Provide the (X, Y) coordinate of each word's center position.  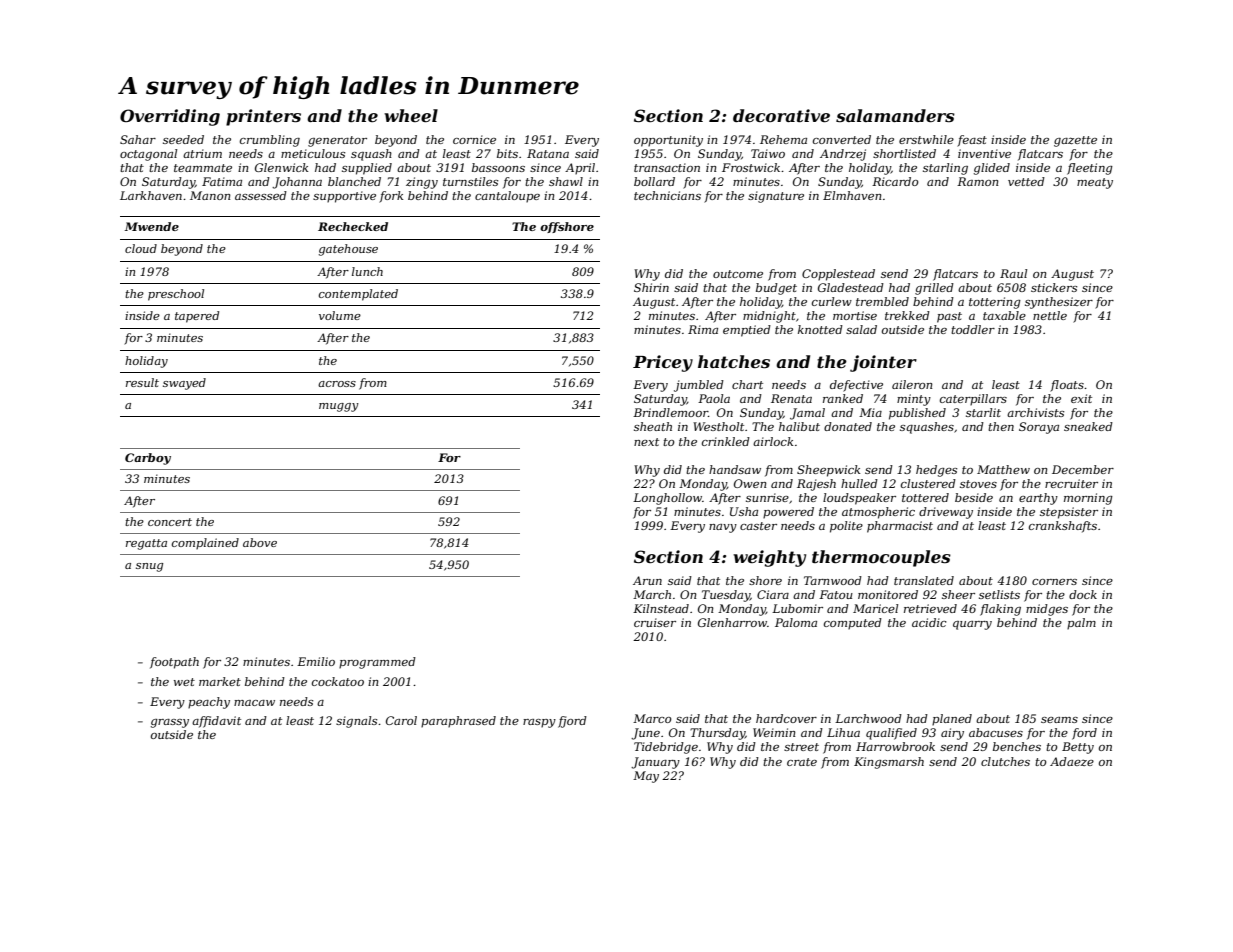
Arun (647, 580)
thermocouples (881, 558)
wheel (411, 115)
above (260, 542)
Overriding (170, 117)
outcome (738, 274)
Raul (1013, 273)
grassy (170, 723)
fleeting (1090, 169)
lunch (367, 271)
